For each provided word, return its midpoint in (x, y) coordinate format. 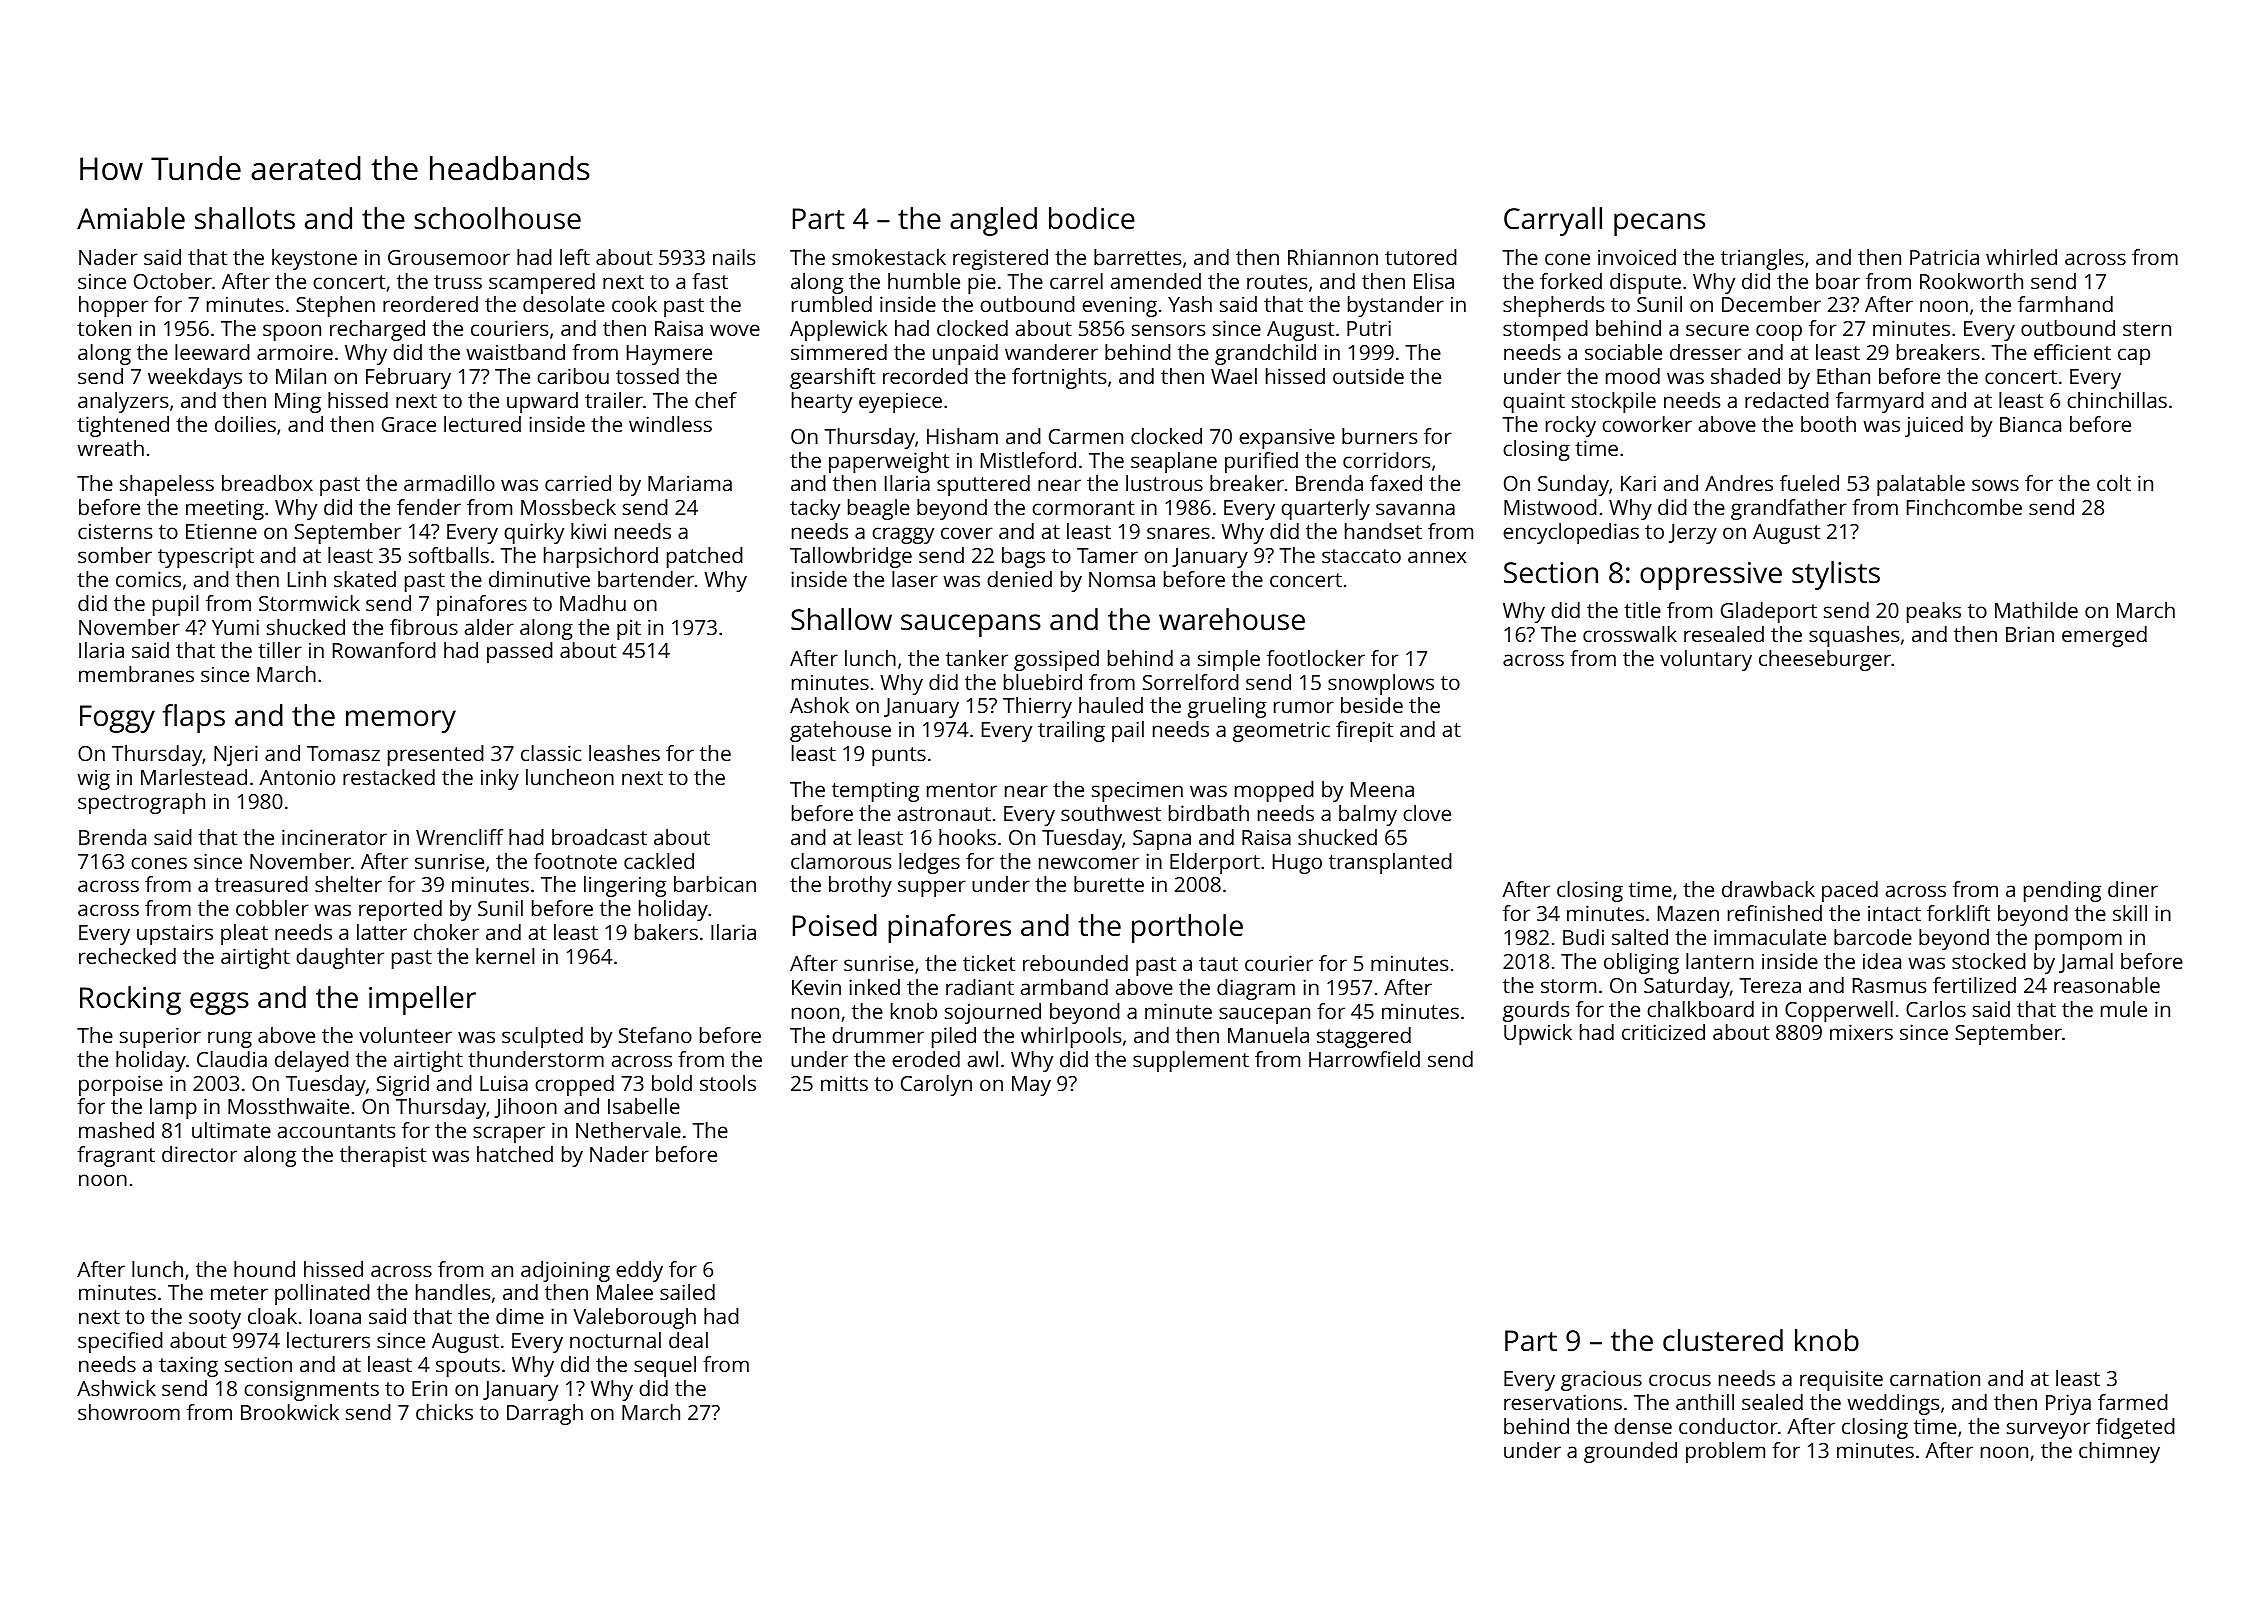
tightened (123, 426)
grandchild (1265, 354)
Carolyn (936, 1085)
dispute (1645, 283)
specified (120, 1342)
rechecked (127, 956)
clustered (1723, 1340)
